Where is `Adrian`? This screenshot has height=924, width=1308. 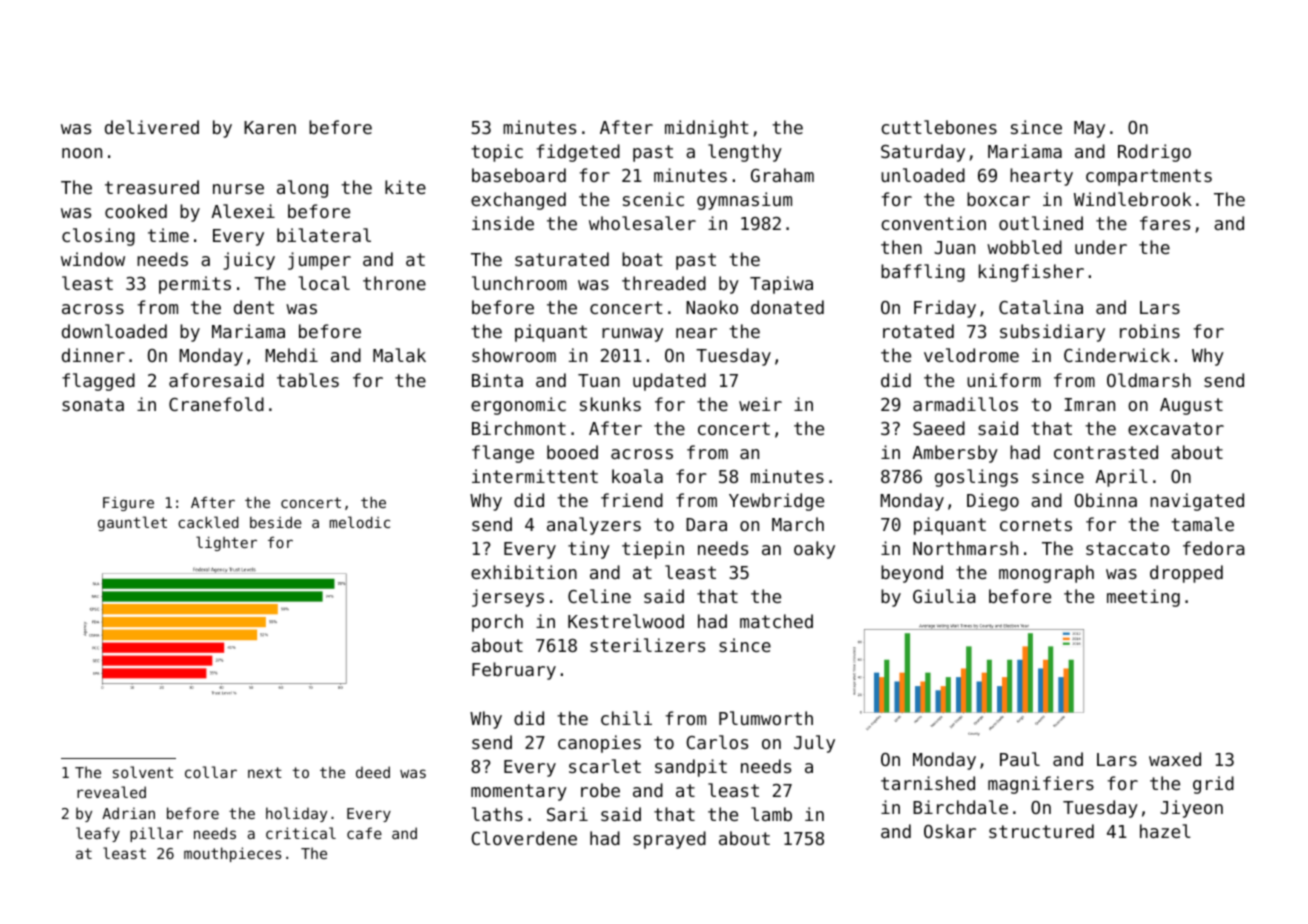
Adrian is located at coordinates (128, 813).
